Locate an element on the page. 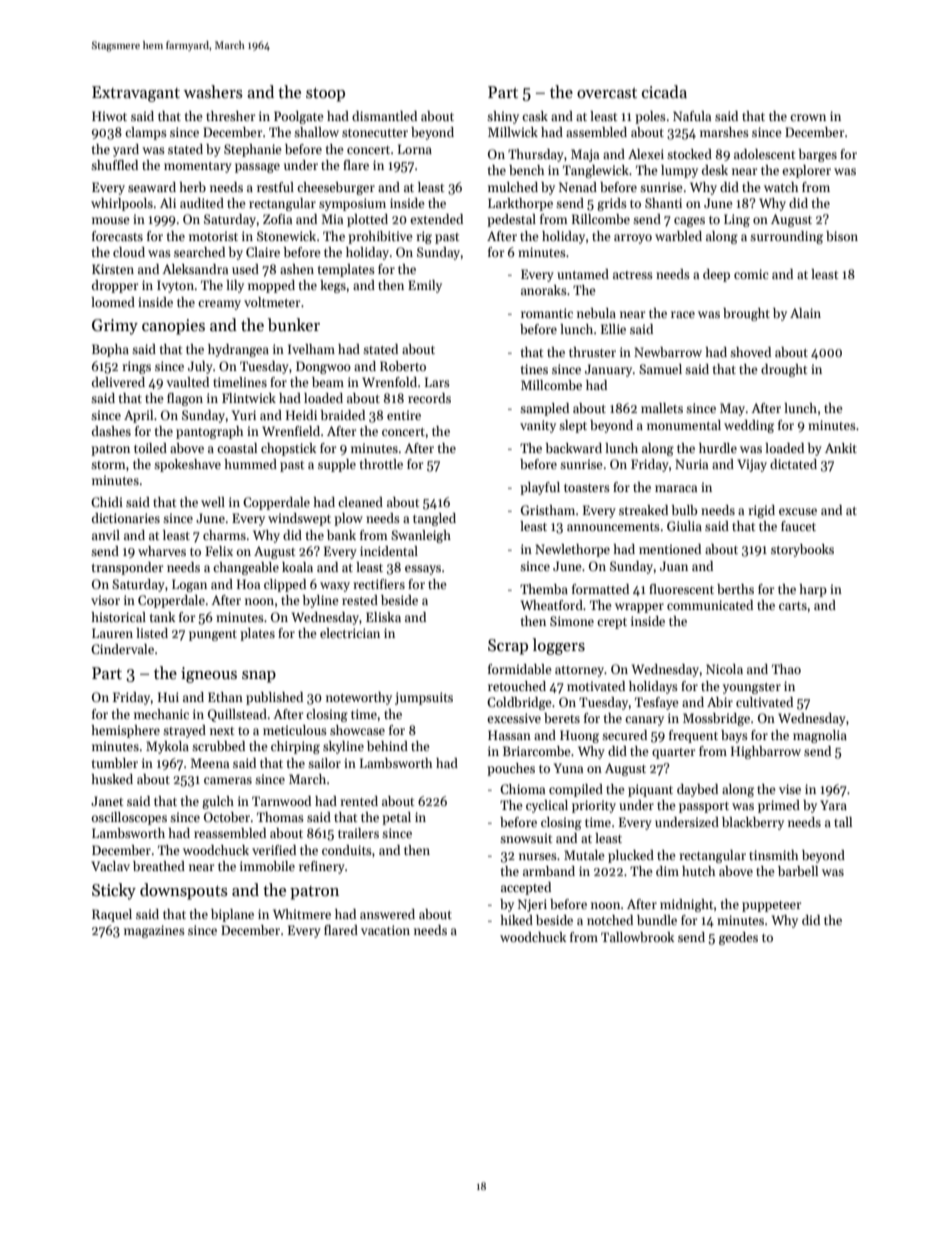  dismantled is located at coordinates (384, 116).
